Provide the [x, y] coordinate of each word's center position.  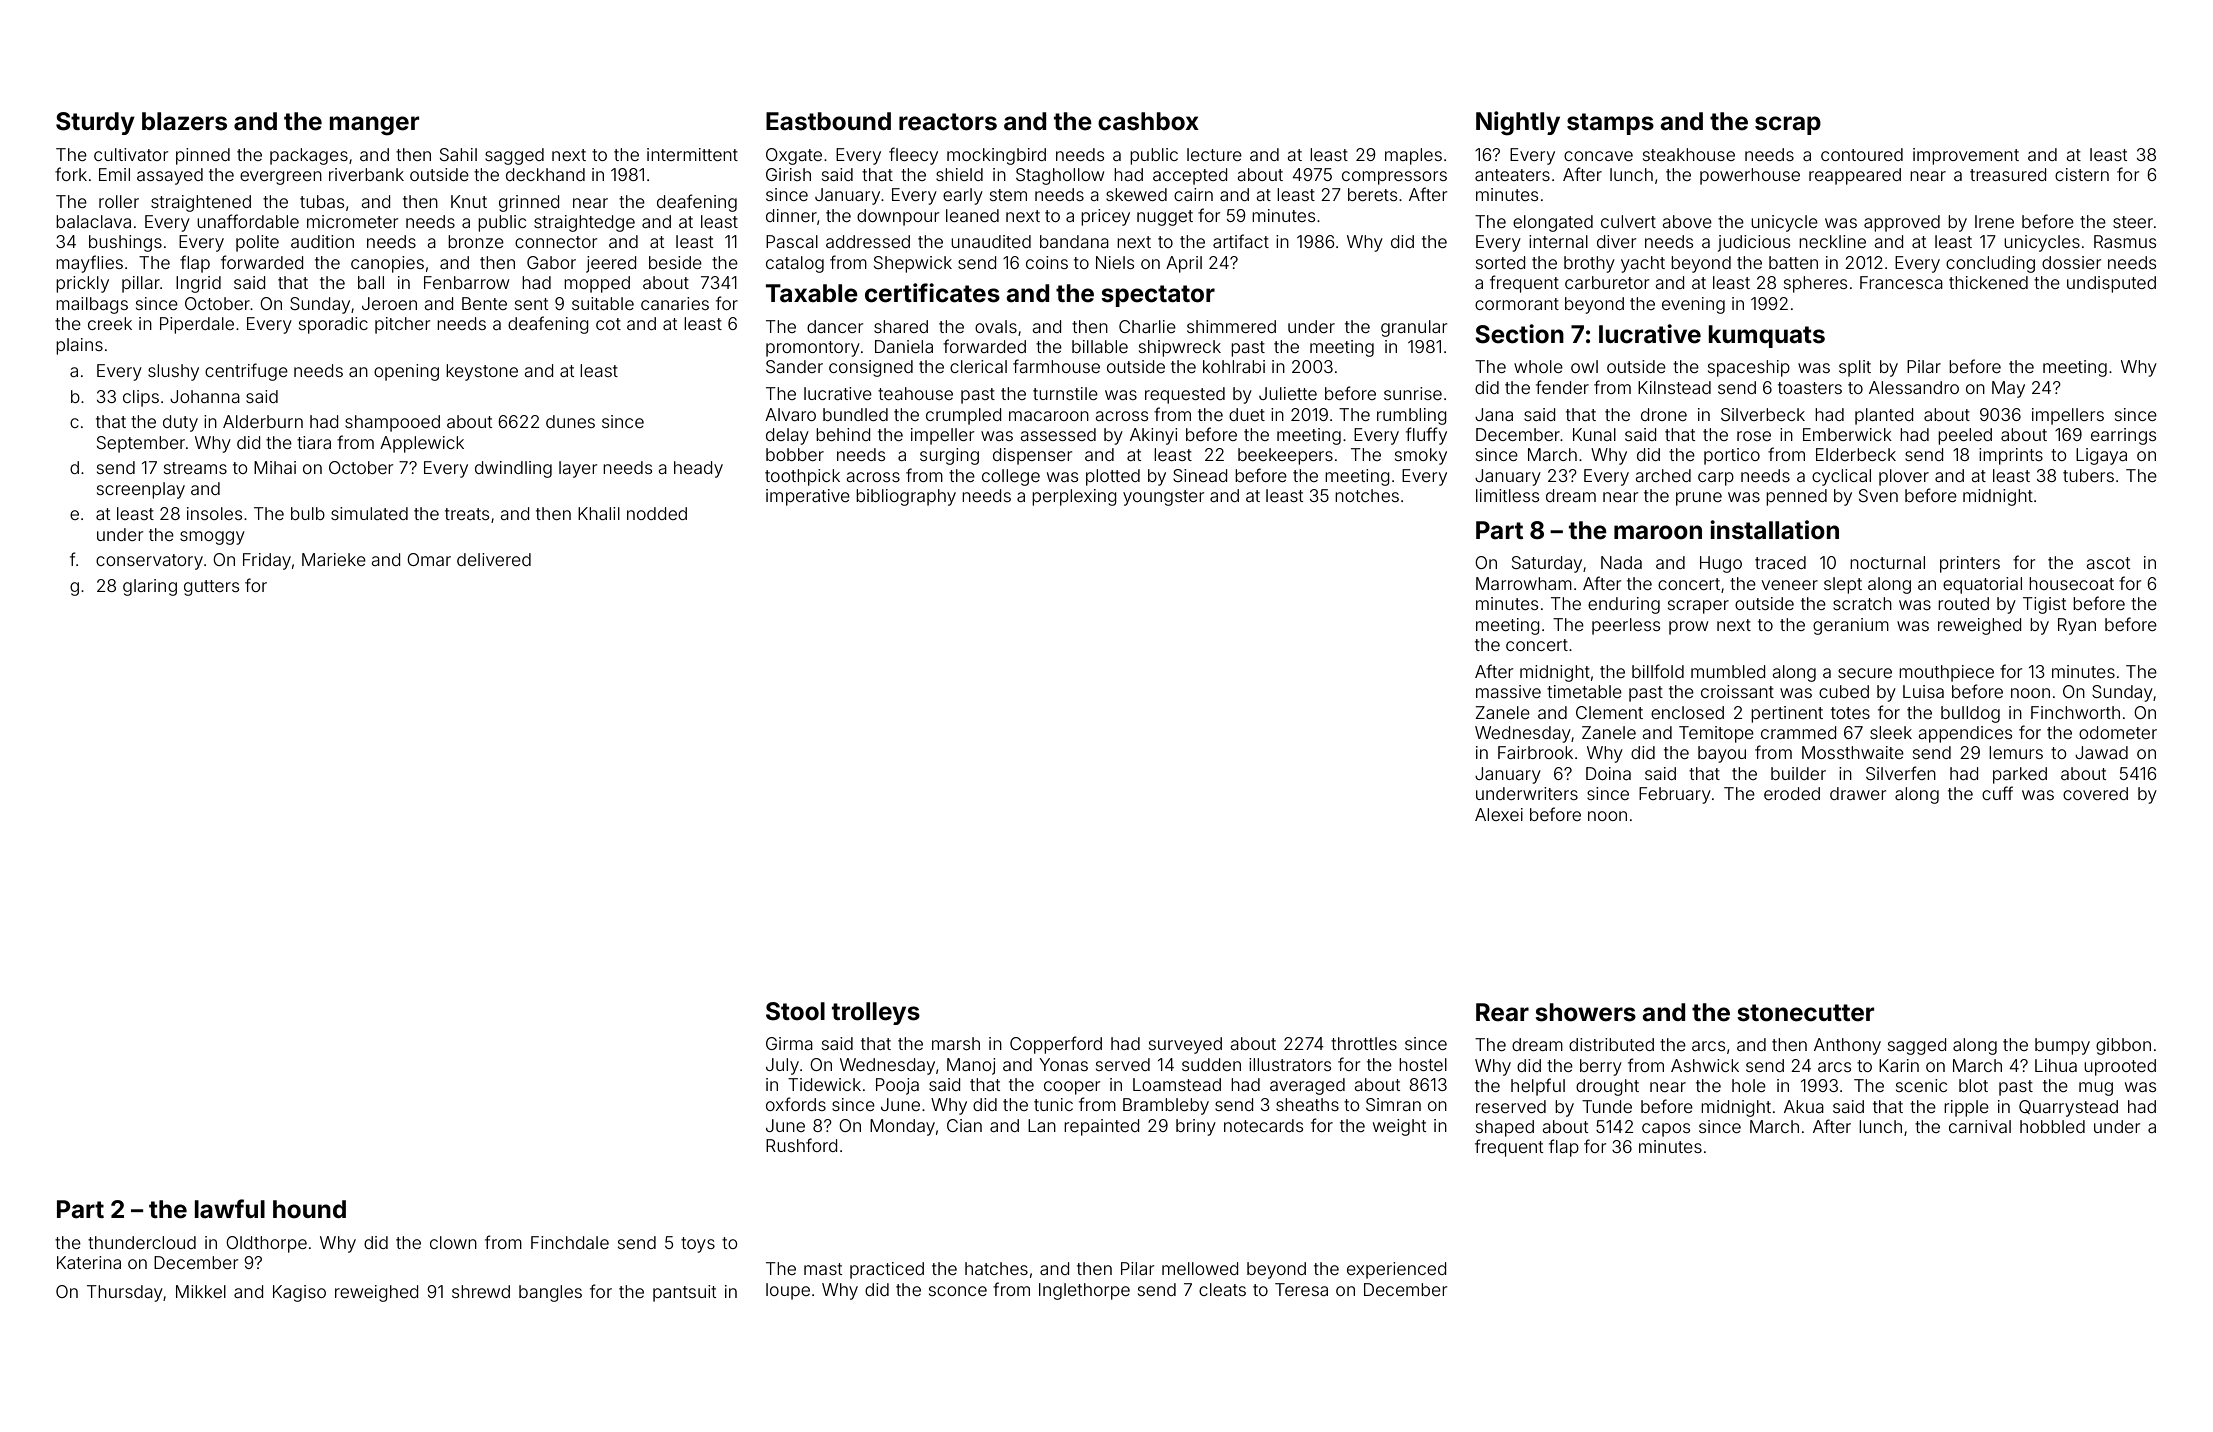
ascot [2108, 563]
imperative [808, 497]
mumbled [1728, 671]
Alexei [1499, 814]
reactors [948, 122]
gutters [211, 588]
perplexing [1074, 497]
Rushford [801, 1145]
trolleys [876, 1013]
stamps [1610, 124]
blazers [184, 121]
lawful [229, 1209]
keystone [482, 372]
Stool [795, 1011]
